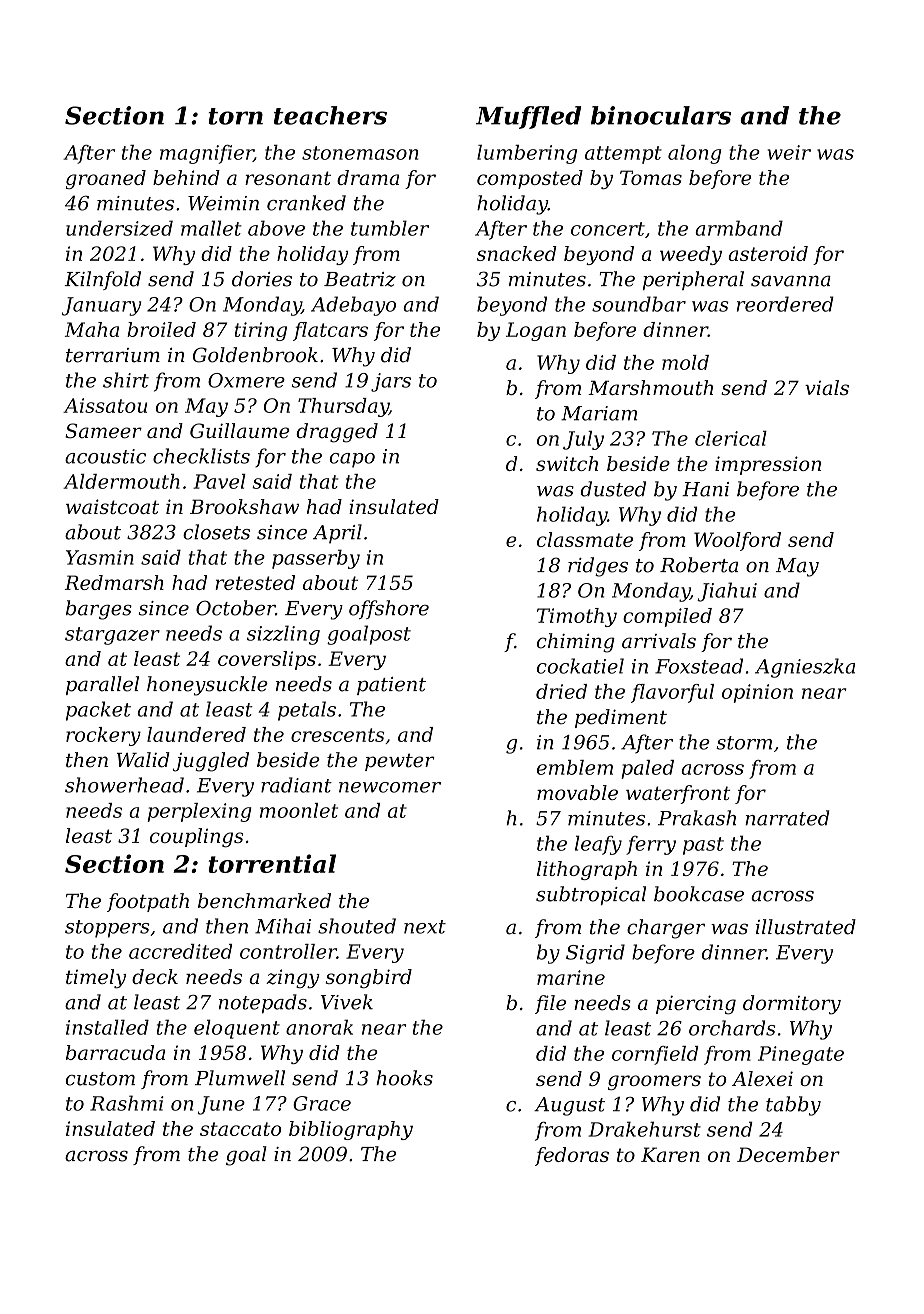 Image resolution: width=924 pixels, height=1314 pixels. I want to click on Pavel, so click(219, 481).
